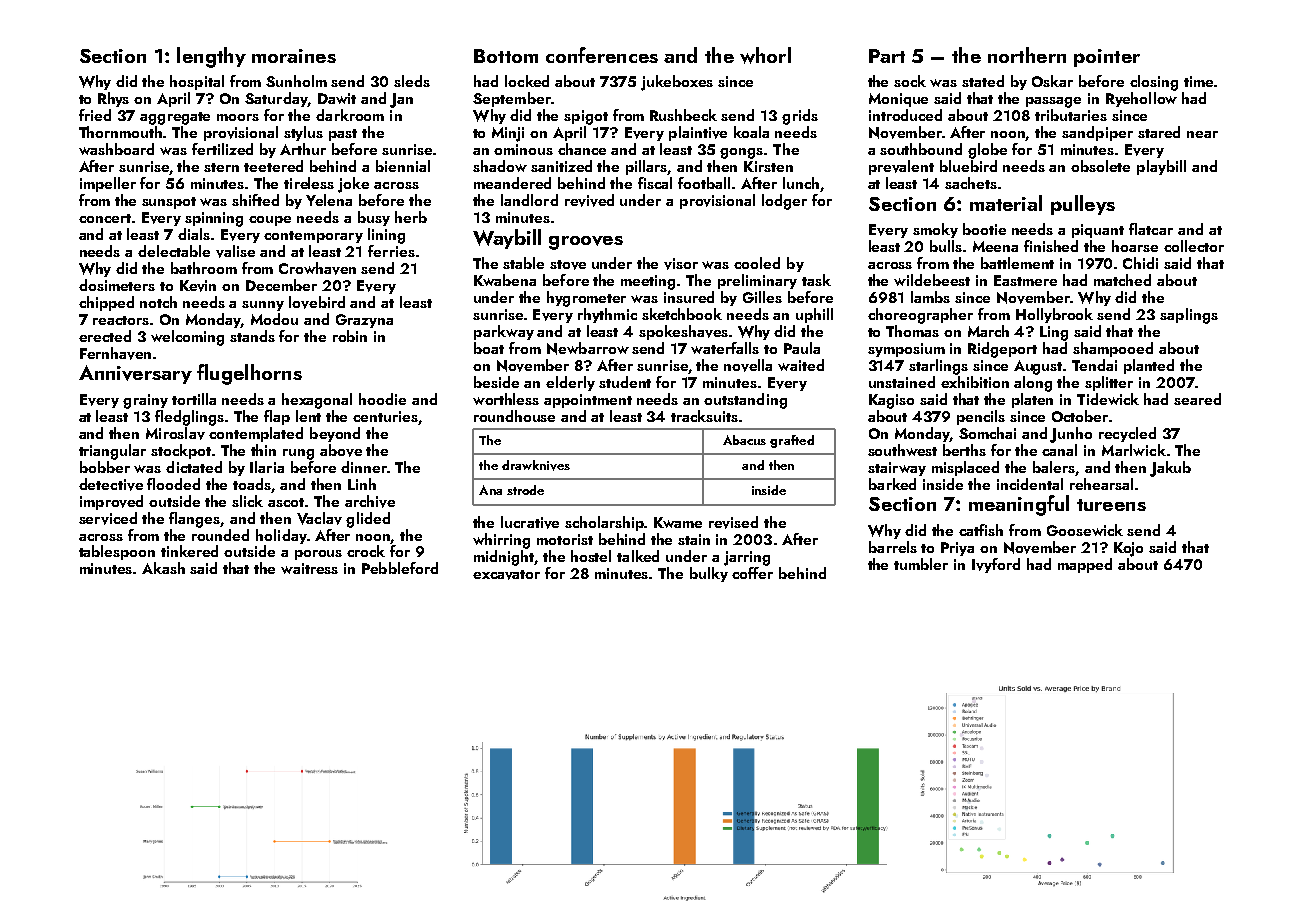 This image has width=1308, height=924. I want to click on tablespoon, so click(117, 552).
